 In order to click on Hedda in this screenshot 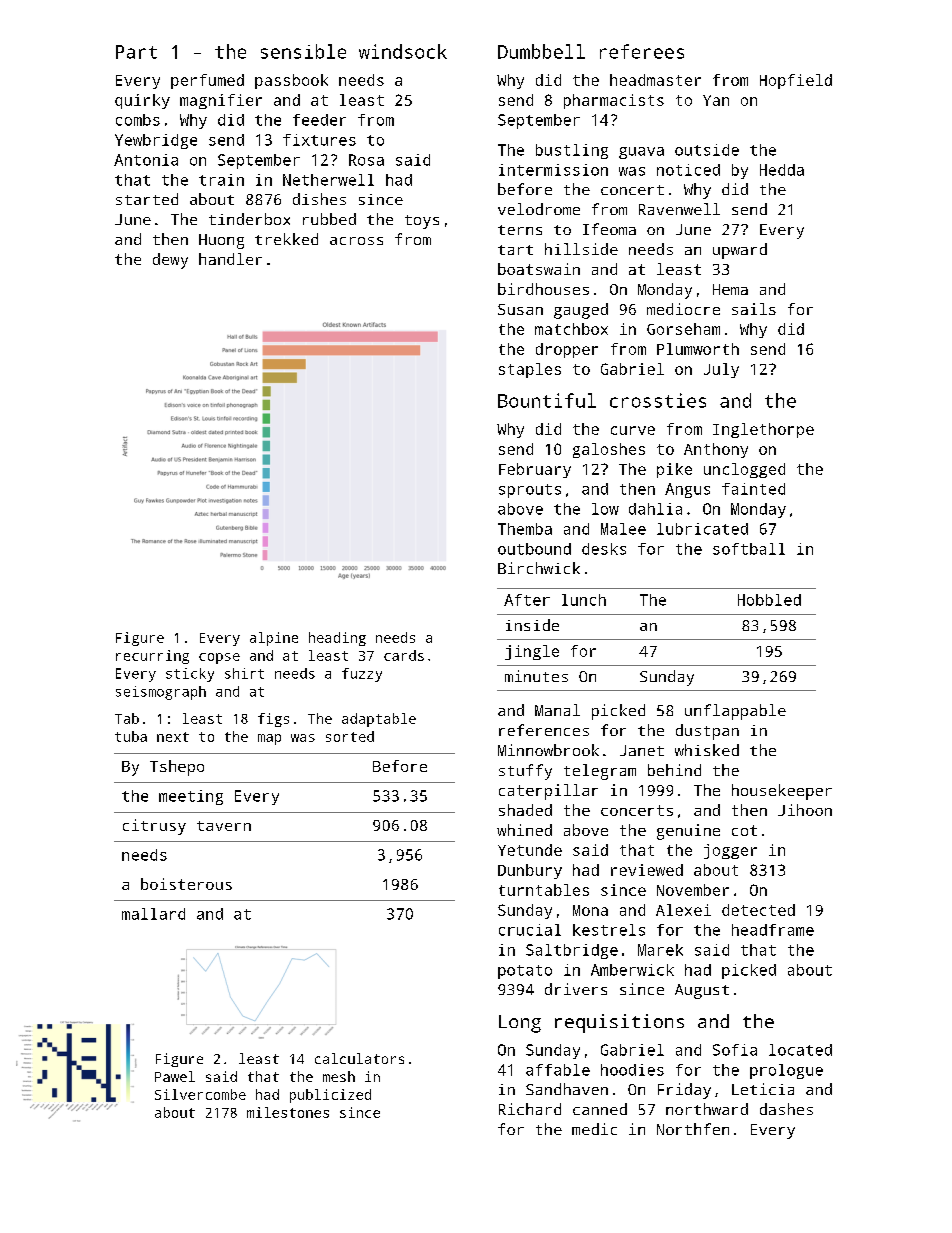, I will do `click(782, 170)`.
